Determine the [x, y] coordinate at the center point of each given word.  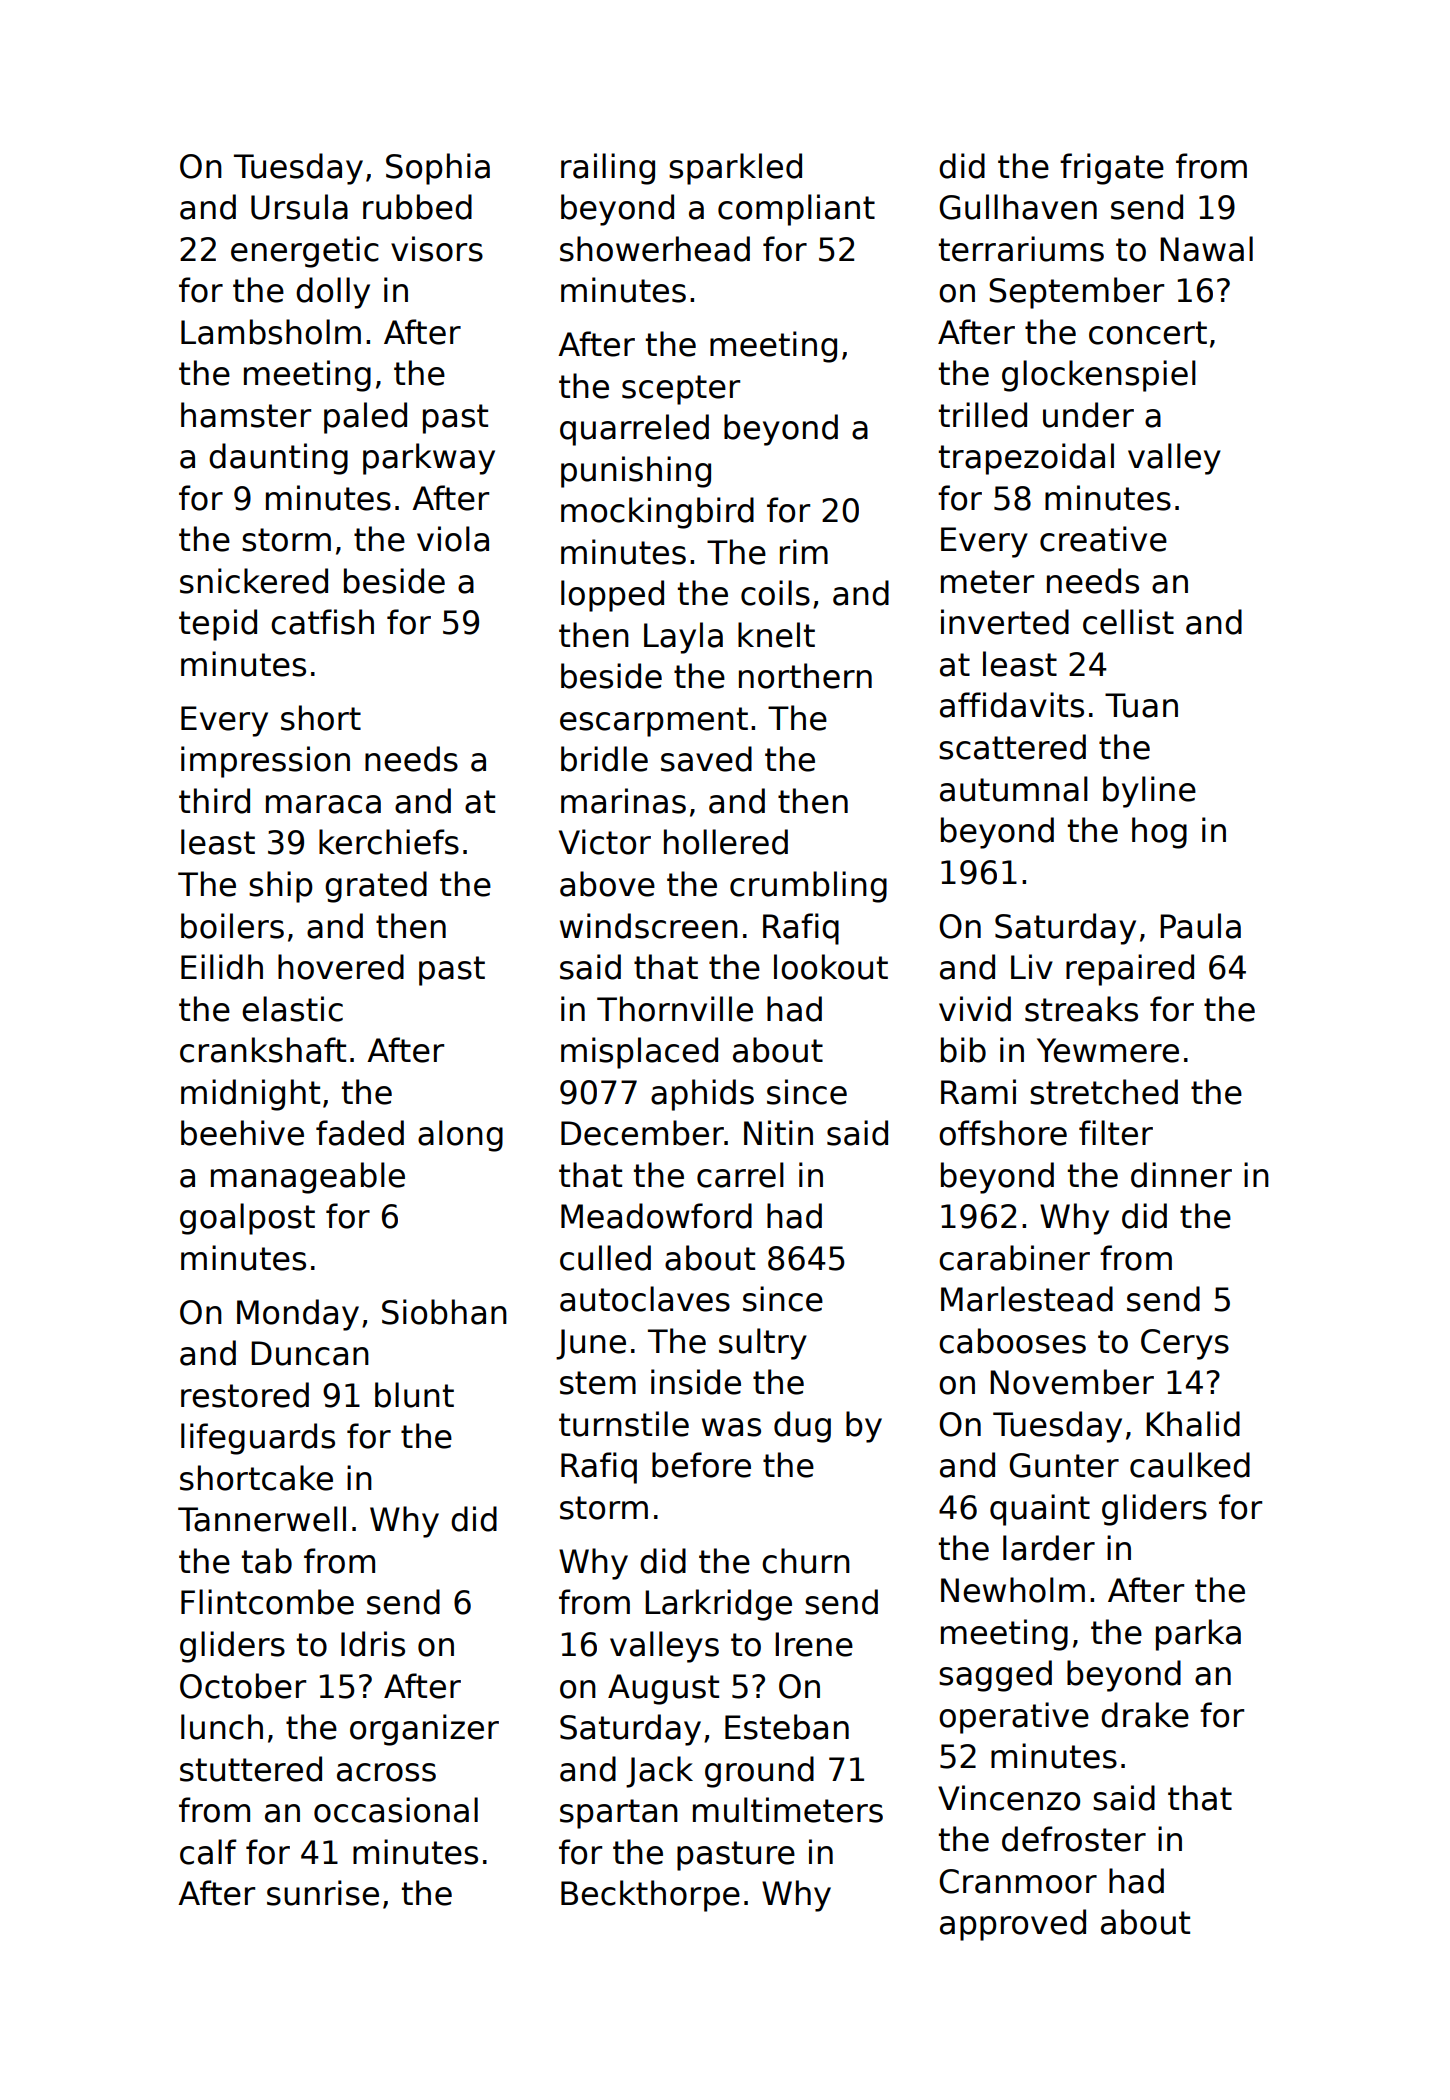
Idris [373, 1644]
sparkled [735, 169]
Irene [814, 1644]
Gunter [1064, 1465]
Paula [1200, 926]
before [701, 1465]
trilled [983, 415]
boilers [232, 926]
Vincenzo [1009, 1798]
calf [208, 1852]
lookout [831, 967]
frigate [1112, 169]
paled [365, 418]
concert [1148, 333]
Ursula [299, 207]
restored [245, 1395]
